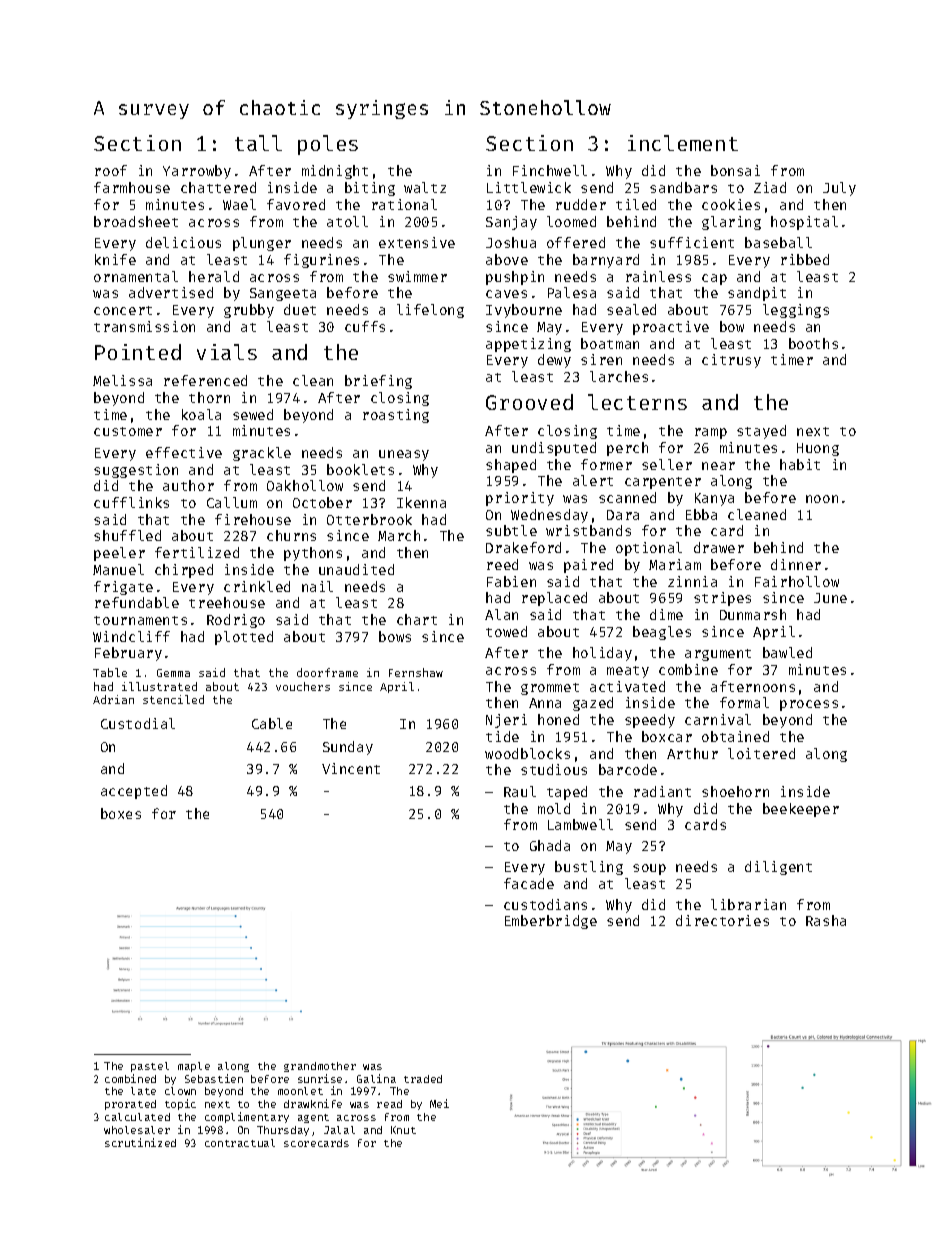 This screenshot has width=952, height=1233. Describe the element at coordinates (121, 813) in the screenshot. I see `boxes` at that location.
